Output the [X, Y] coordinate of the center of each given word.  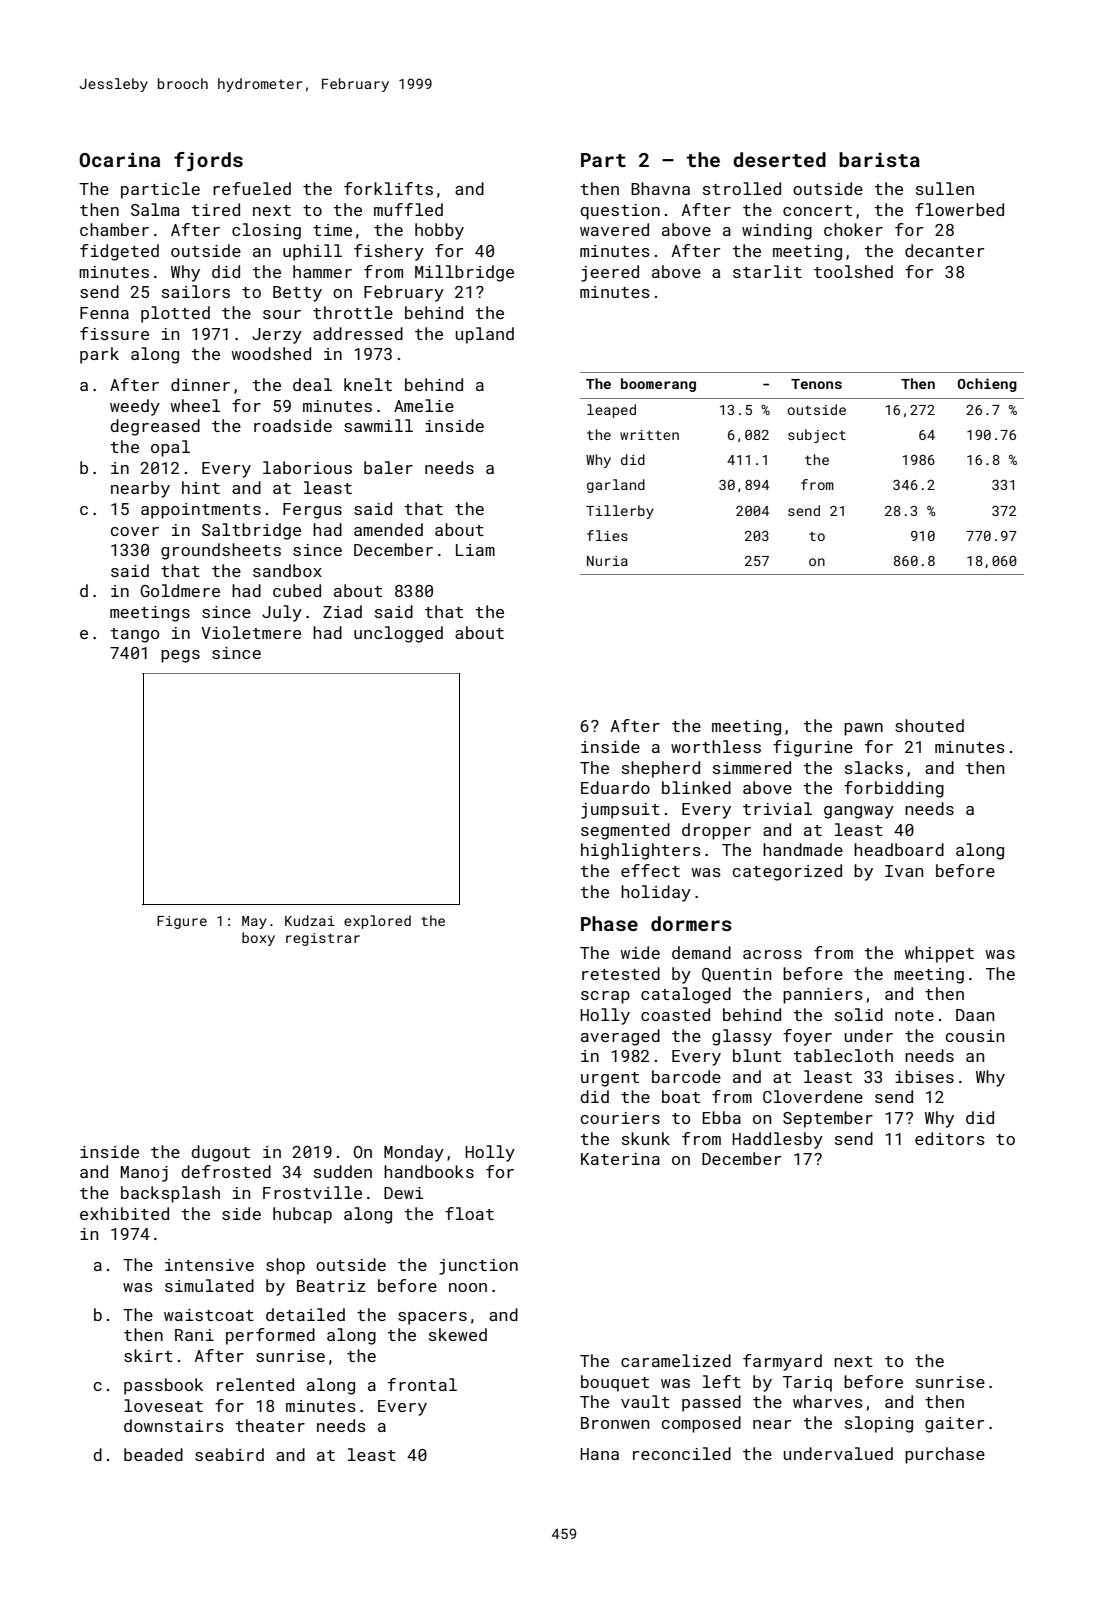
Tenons [816, 384]
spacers [432, 1318]
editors [950, 1138]
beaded [153, 1454]
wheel [195, 405]
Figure [182, 922]
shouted [929, 725]
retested [621, 973]
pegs [180, 656]
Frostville [312, 1192]
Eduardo [615, 787]
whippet [939, 954]
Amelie [424, 405]
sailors [196, 291]
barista [879, 159]
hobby [439, 231]
